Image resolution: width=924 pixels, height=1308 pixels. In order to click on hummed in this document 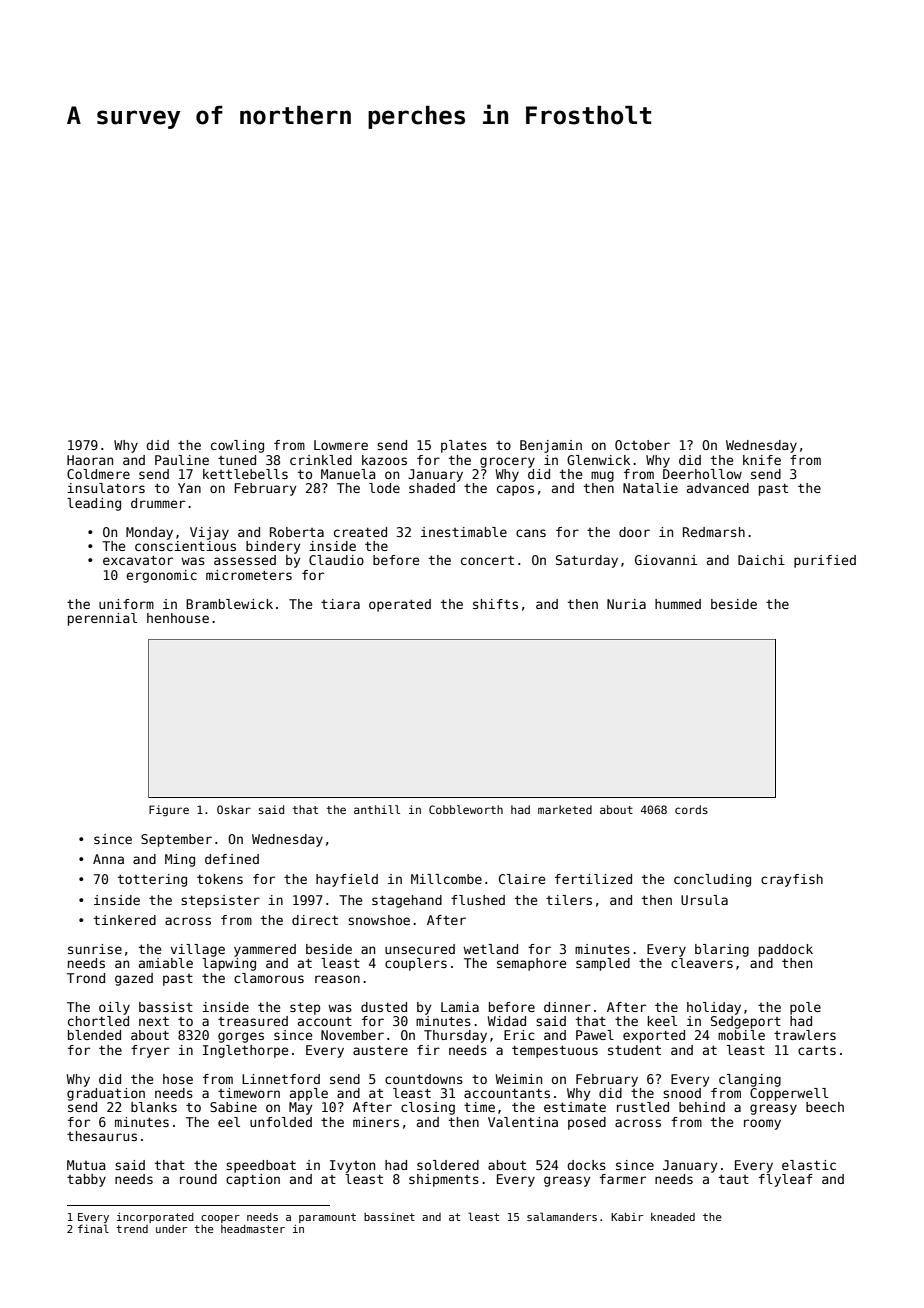, I will do `click(678, 604)`.
